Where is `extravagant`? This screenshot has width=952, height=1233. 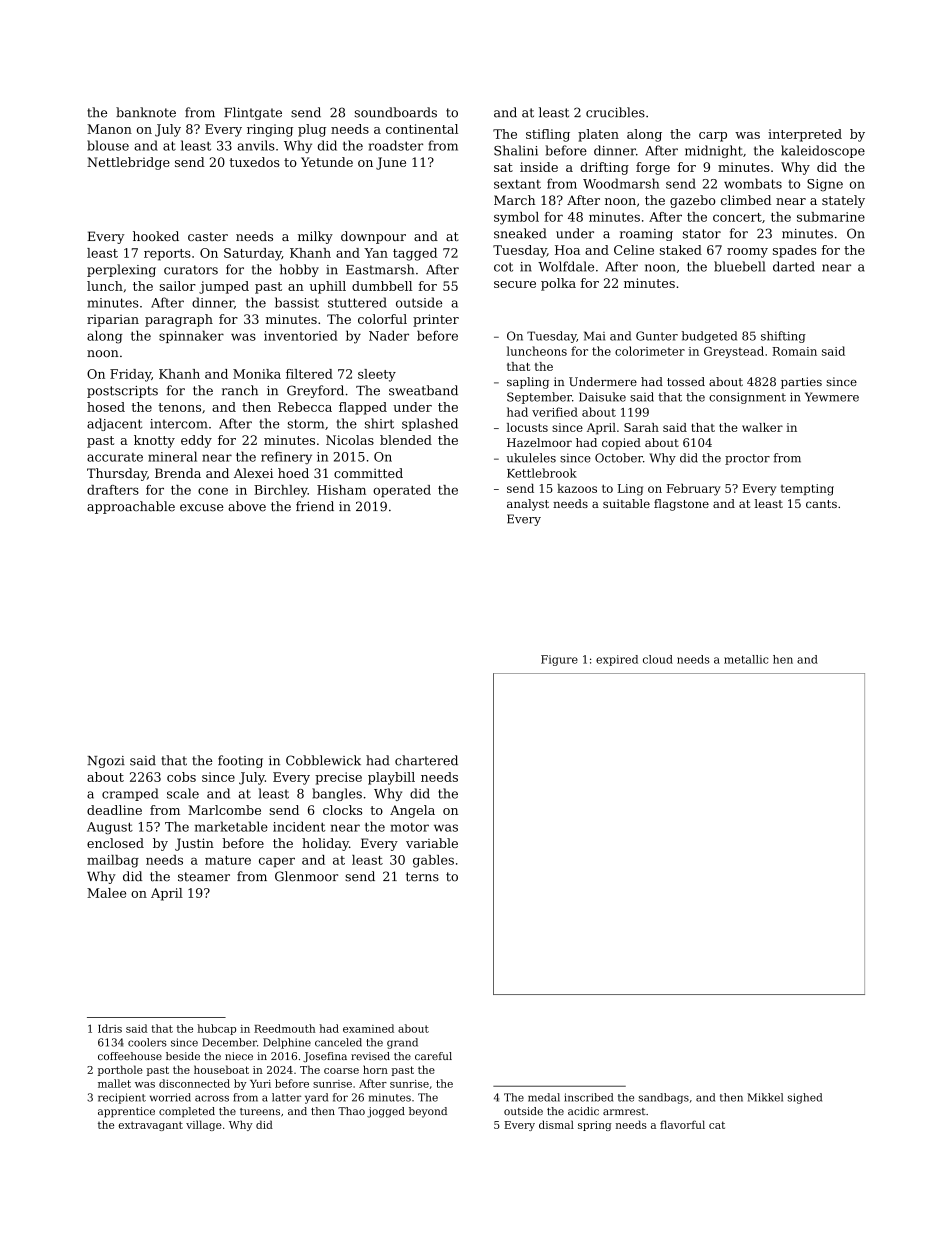
extravagant is located at coordinates (151, 1126).
